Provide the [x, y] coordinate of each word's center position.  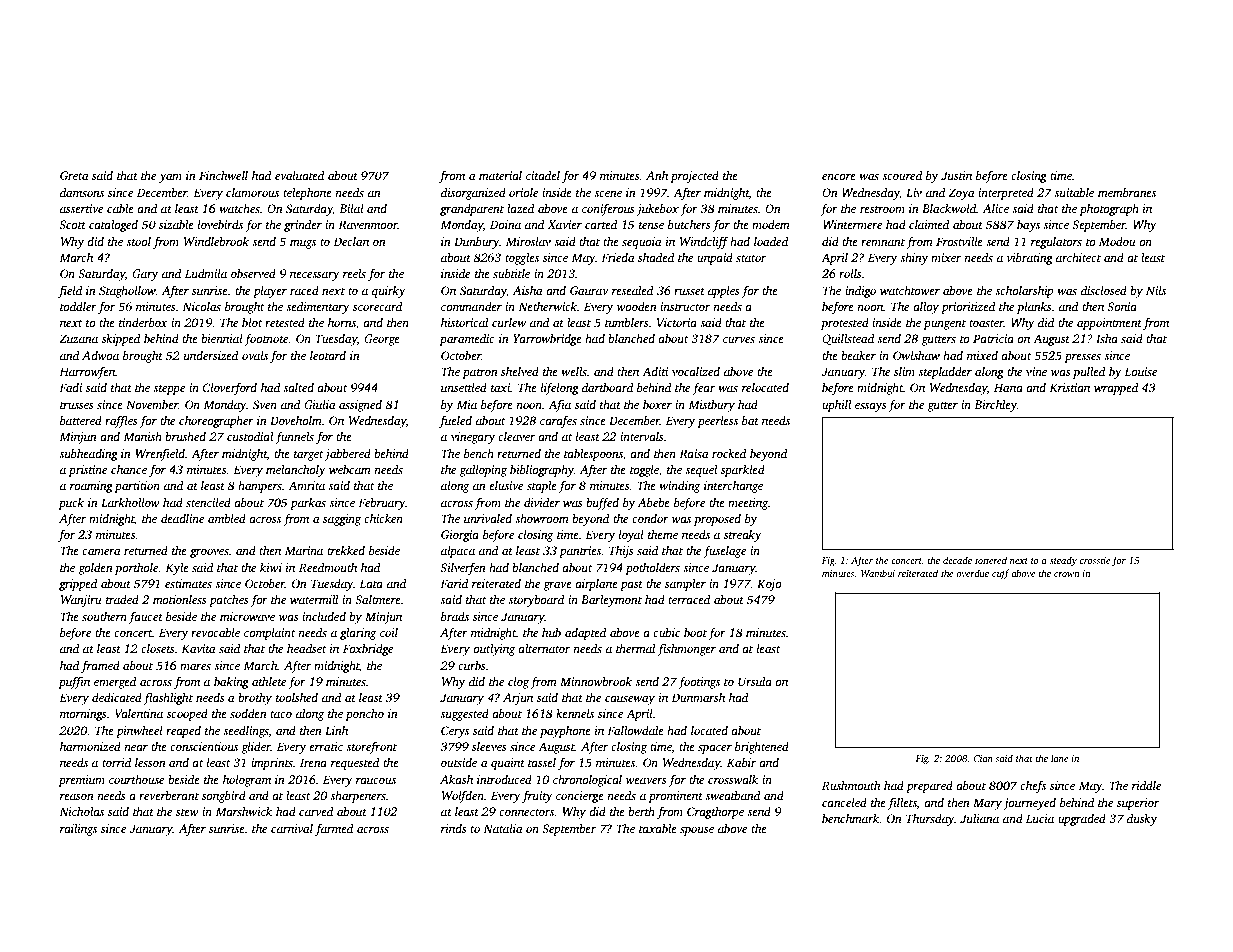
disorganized [473, 194]
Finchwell [223, 175]
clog [518, 683]
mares [195, 667]
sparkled [743, 471]
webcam [350, 469]
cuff [1000, 574]
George [382, 340]
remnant [883, 242]
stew [187, 812]
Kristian [1069, 387]
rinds [454, 828]
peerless [717, 422]
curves [739, 340]
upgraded [1082, 820]
